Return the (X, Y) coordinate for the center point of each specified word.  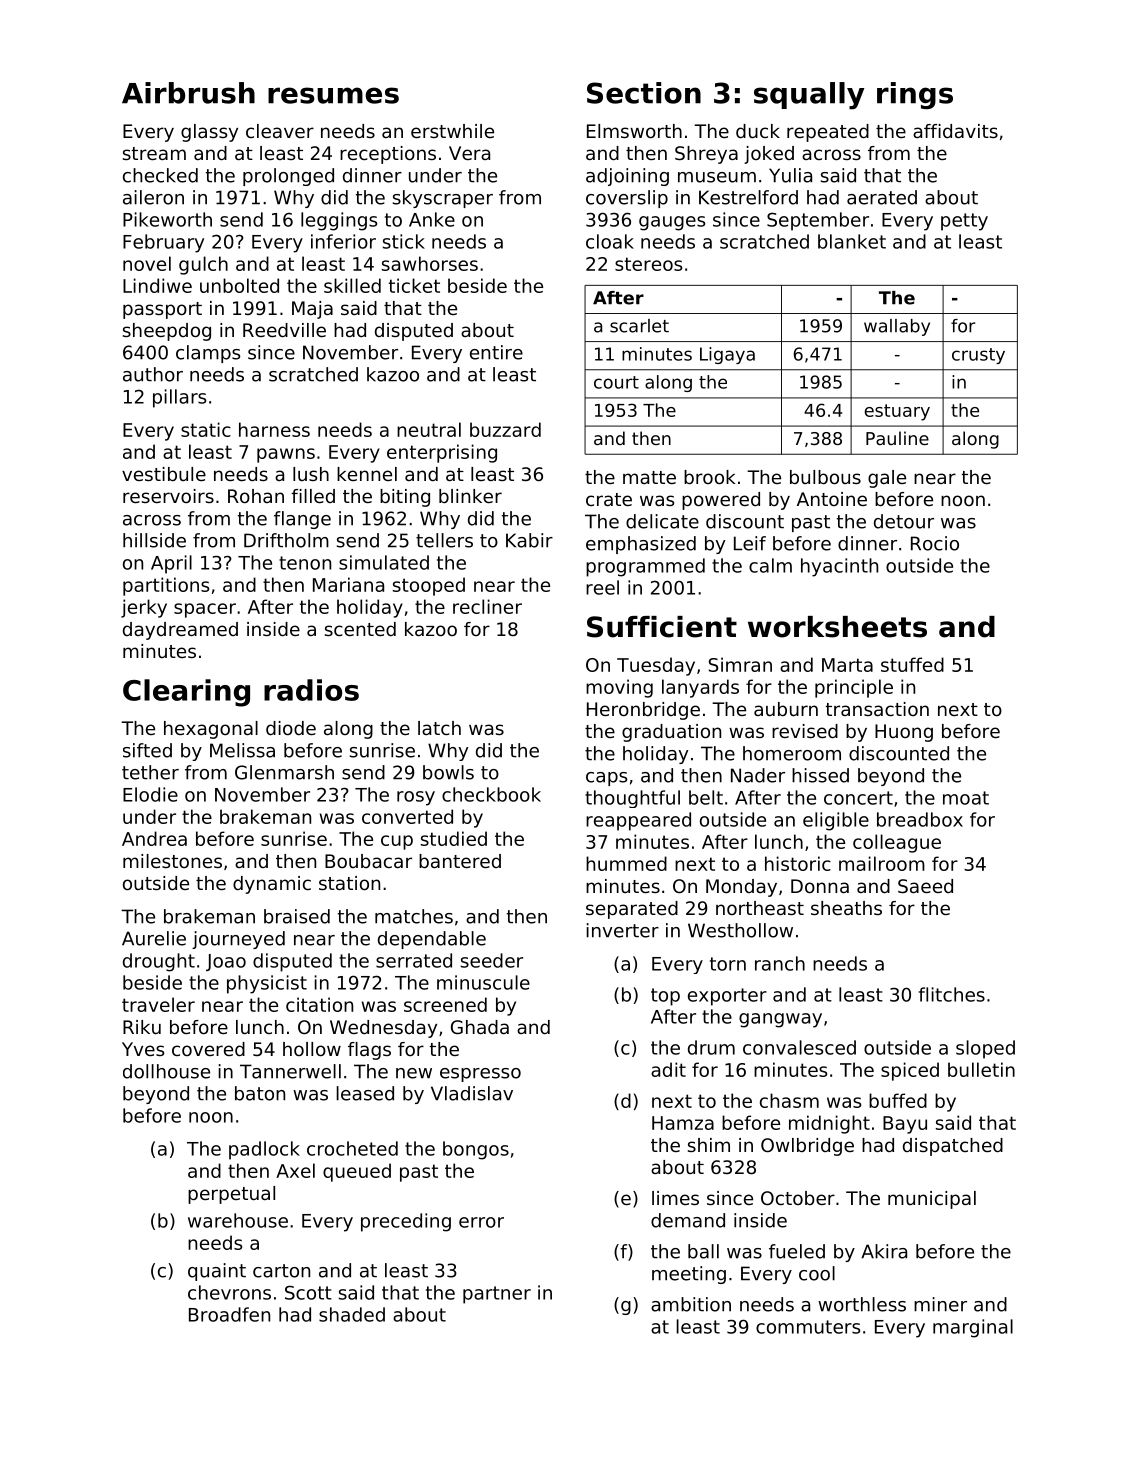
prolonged (288, 177)
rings (915, 95)
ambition (691, 1304)
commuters (808, 1327)
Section (644, 93)
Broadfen (229, 1314)
